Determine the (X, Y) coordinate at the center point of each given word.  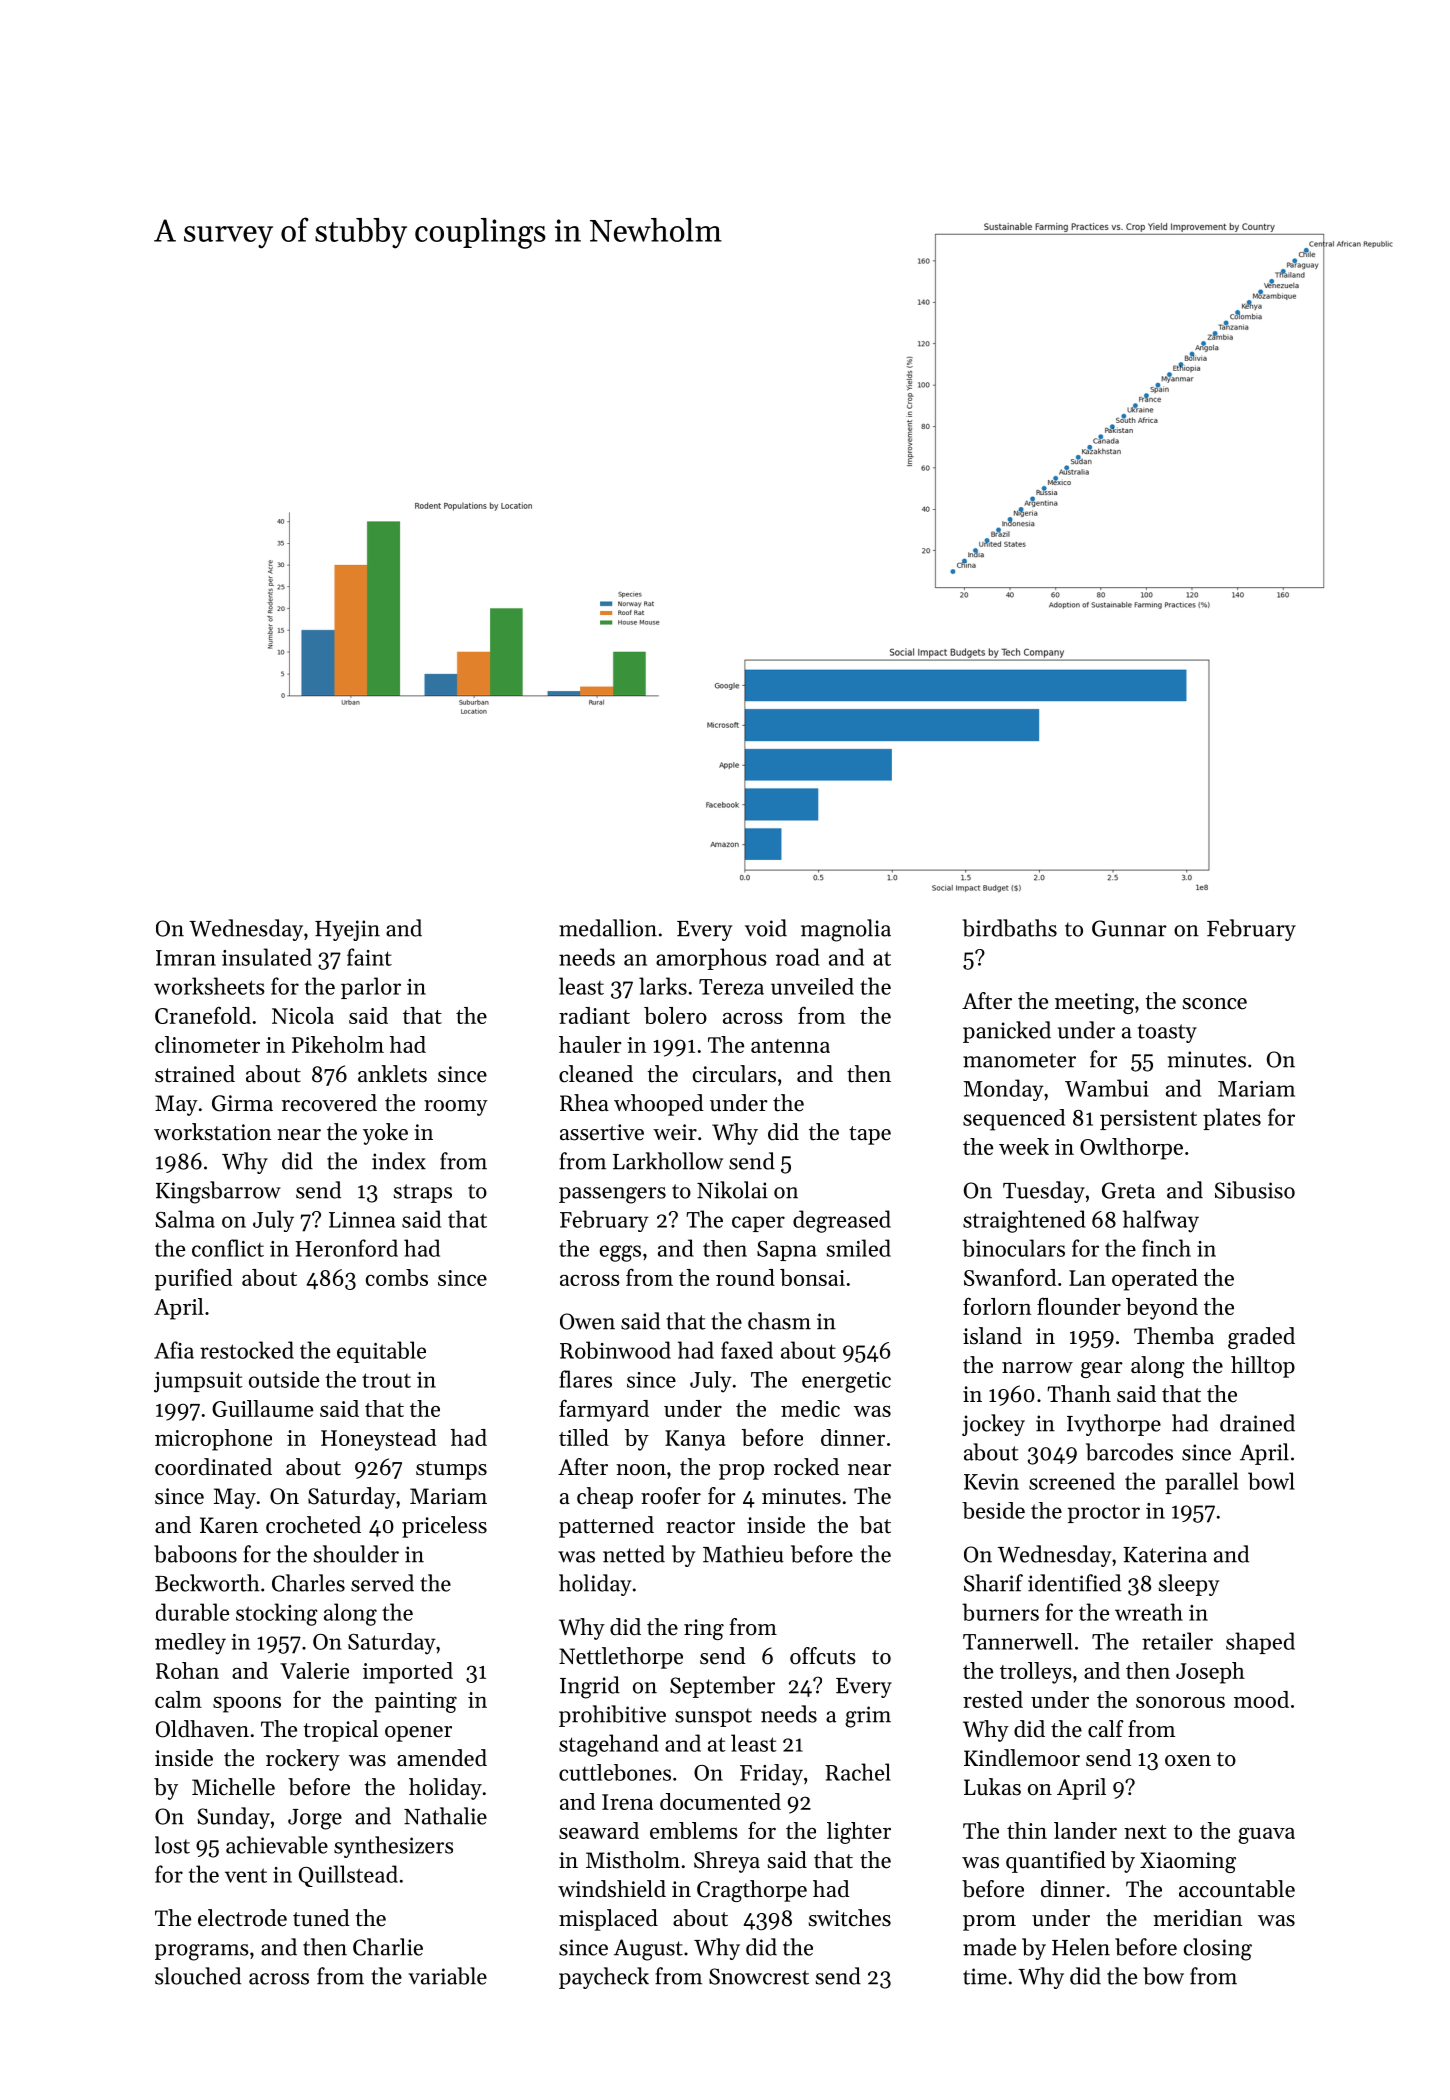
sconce (1215, 1004)
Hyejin (347, 930)
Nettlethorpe (621, 1658)
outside (284, 1379)
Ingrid (590, 1687)
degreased (842, 1221)
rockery (303, 1760)
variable (447, 1976)
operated (1155, 1280)
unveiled (812, 986)
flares (585, 1379)
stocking (277, 1614)
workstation (213, 1132)
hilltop (1263, 1367)
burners (1000, 1612)
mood (1261, 1699)
